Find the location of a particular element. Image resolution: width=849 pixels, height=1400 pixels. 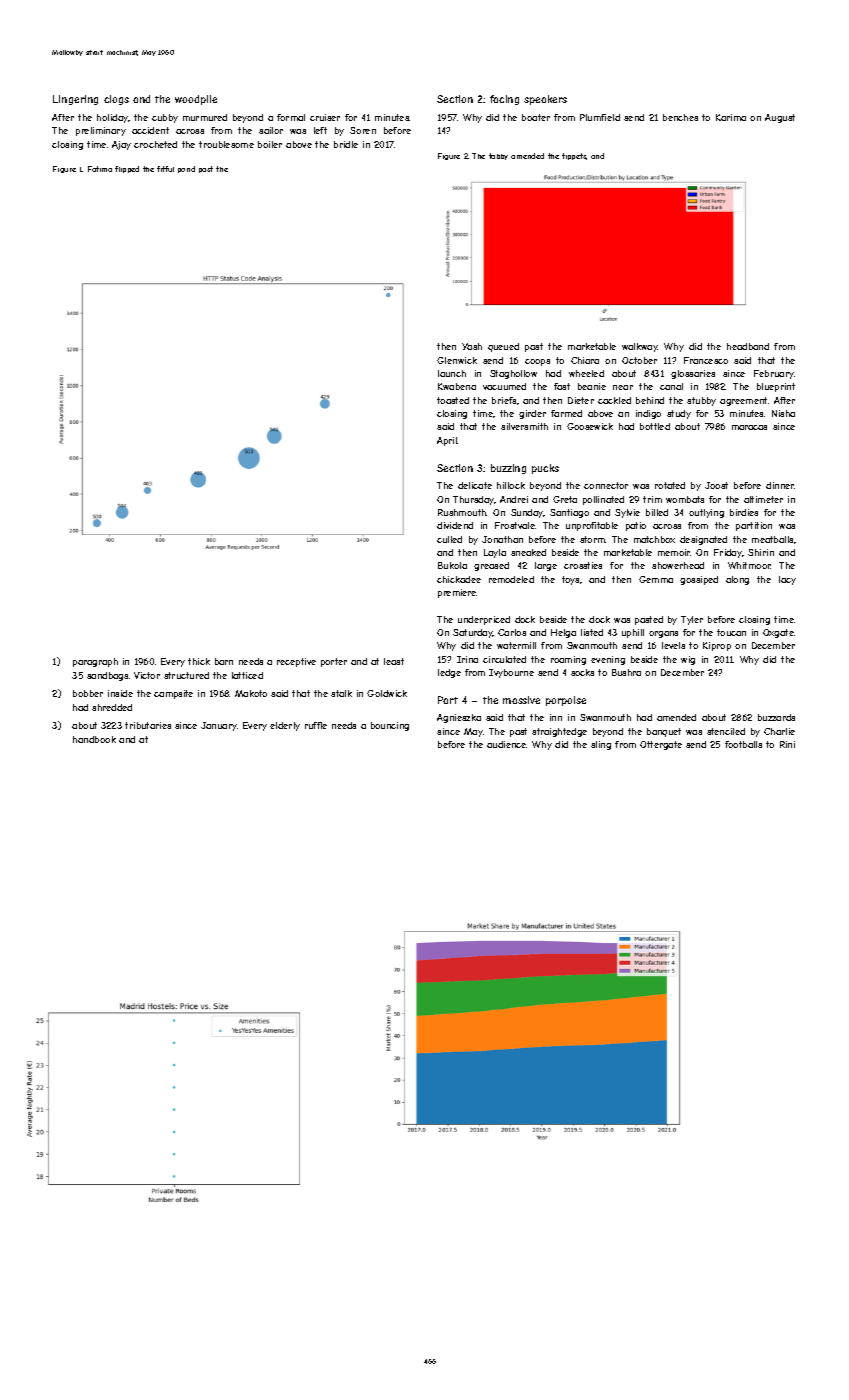

walkway is located at coordinates (640, 347).
